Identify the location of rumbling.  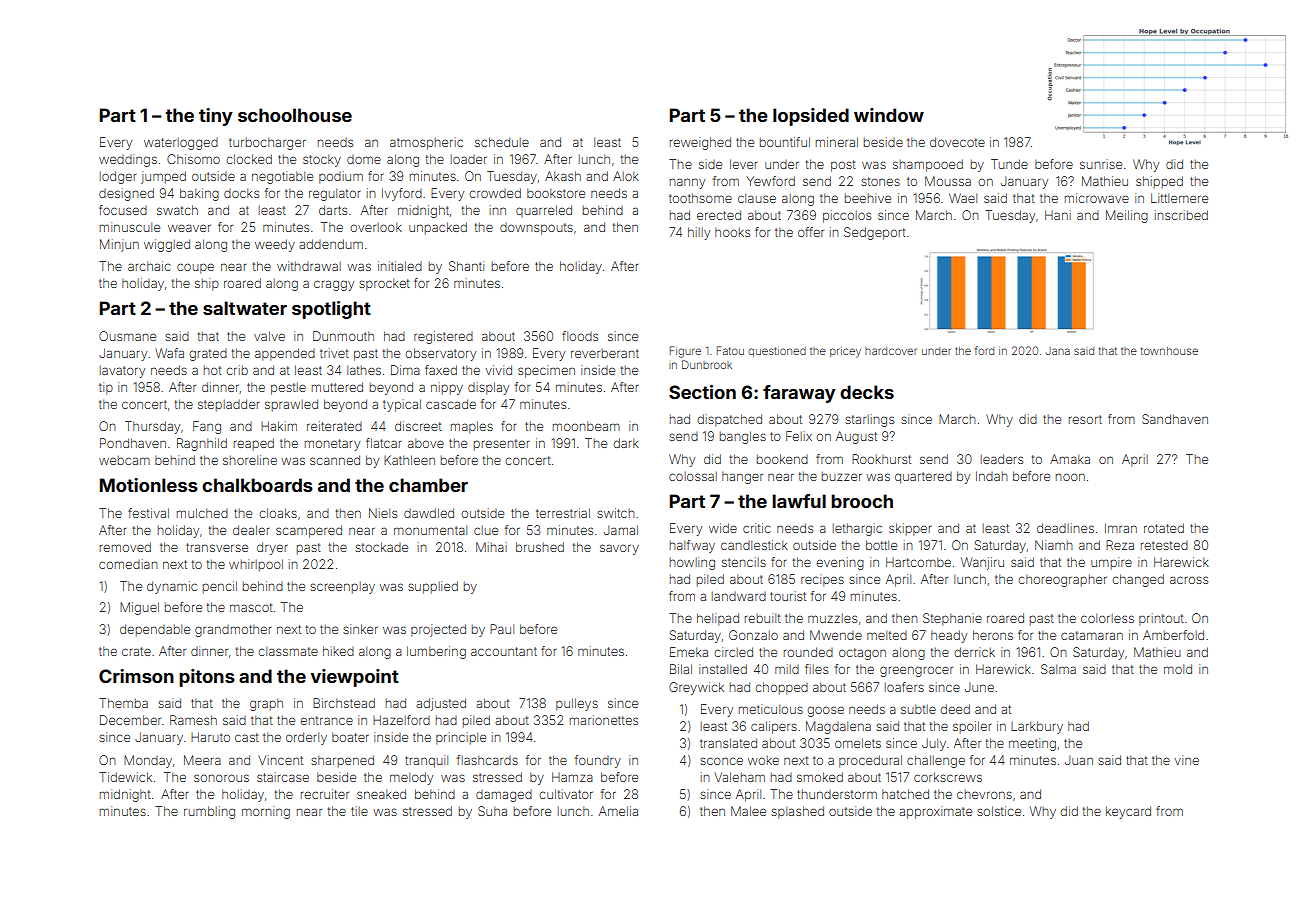
(209, 812).
